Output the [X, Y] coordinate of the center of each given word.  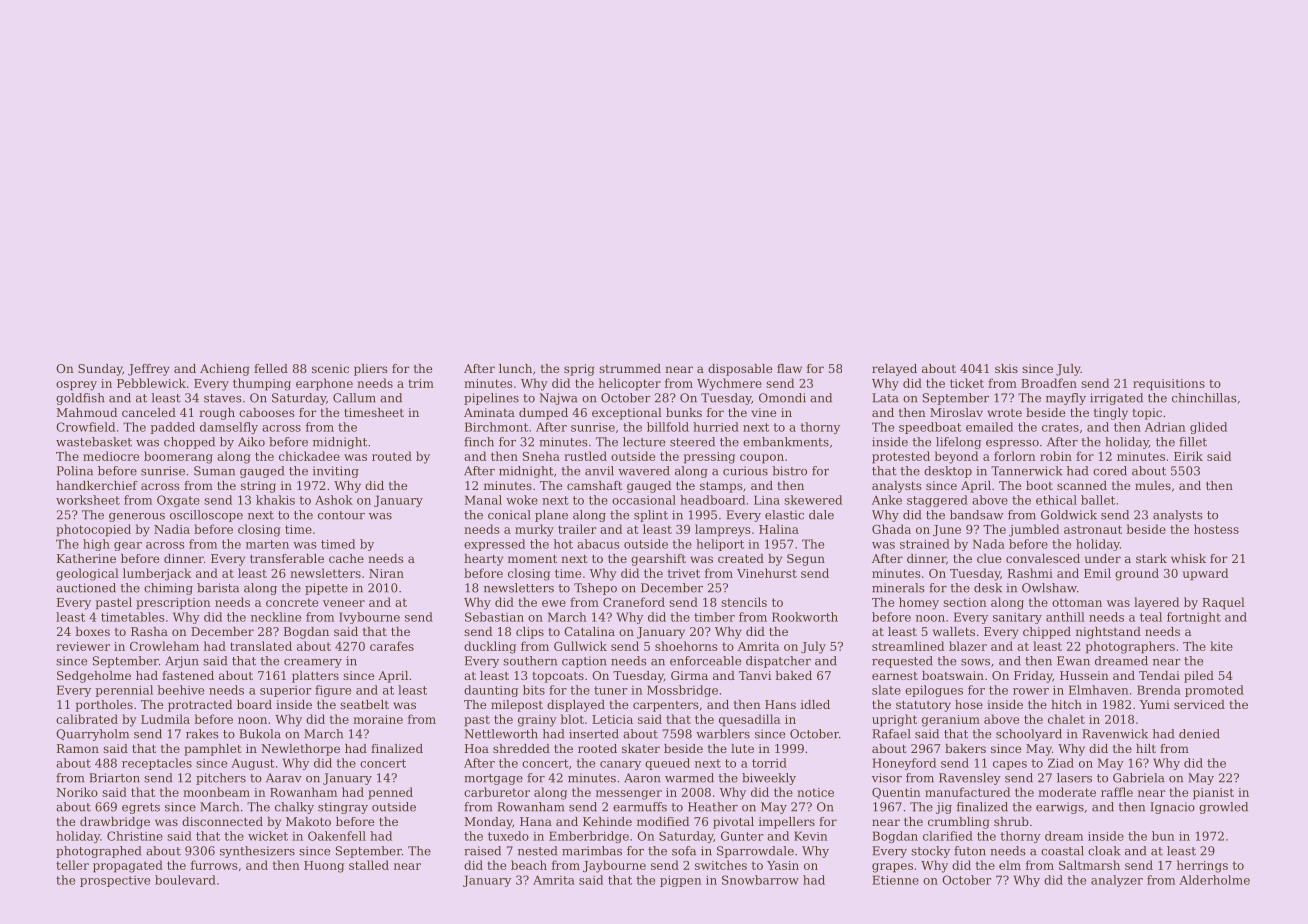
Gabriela [1138, 778]
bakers [965, 748]
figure [333, 691]
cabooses [267, 412]
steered [692, 442]
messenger [629, 795]
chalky [294, 808]
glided [1208, 428]
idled [815, 704]
